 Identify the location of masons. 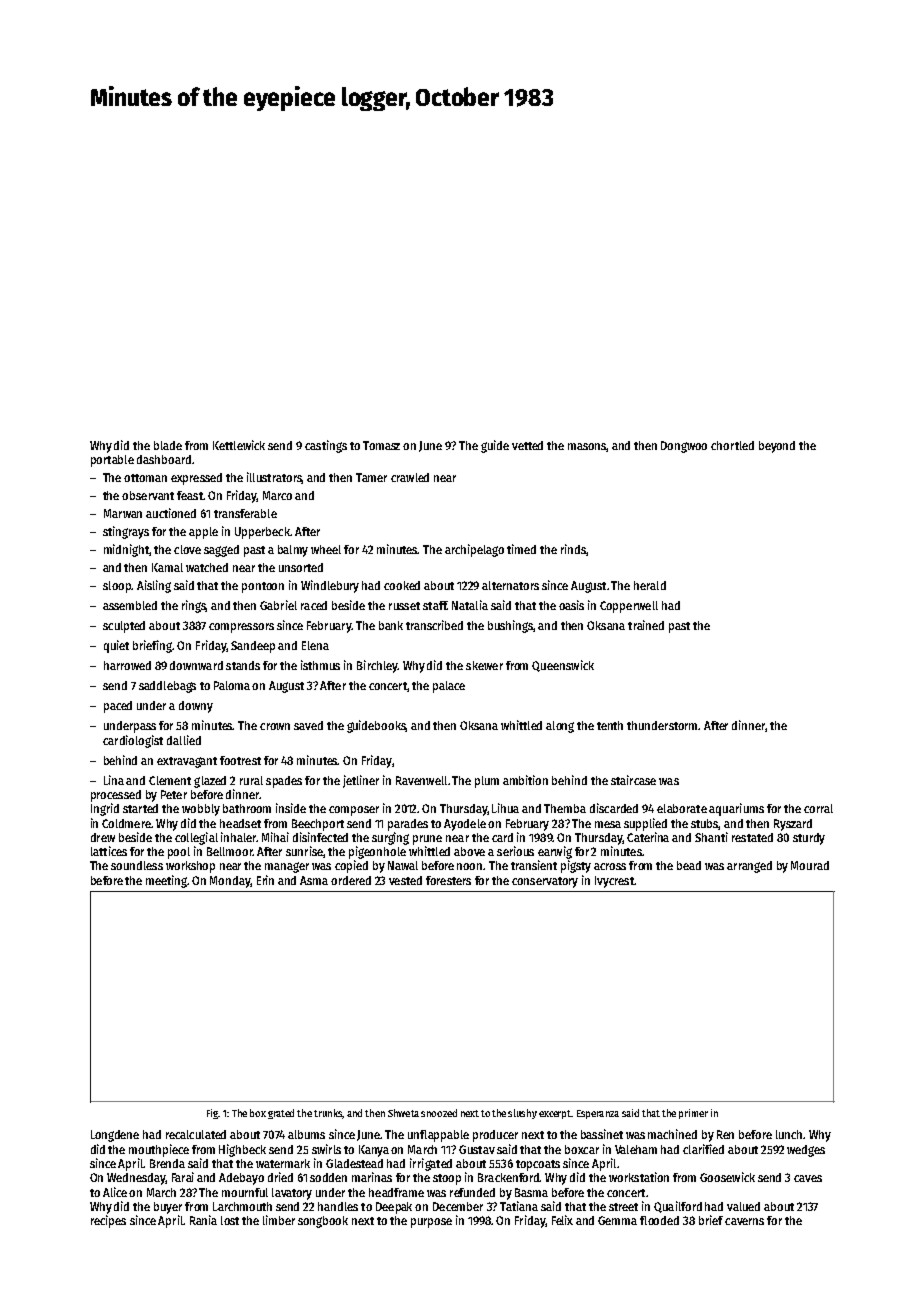
(587, 447).
